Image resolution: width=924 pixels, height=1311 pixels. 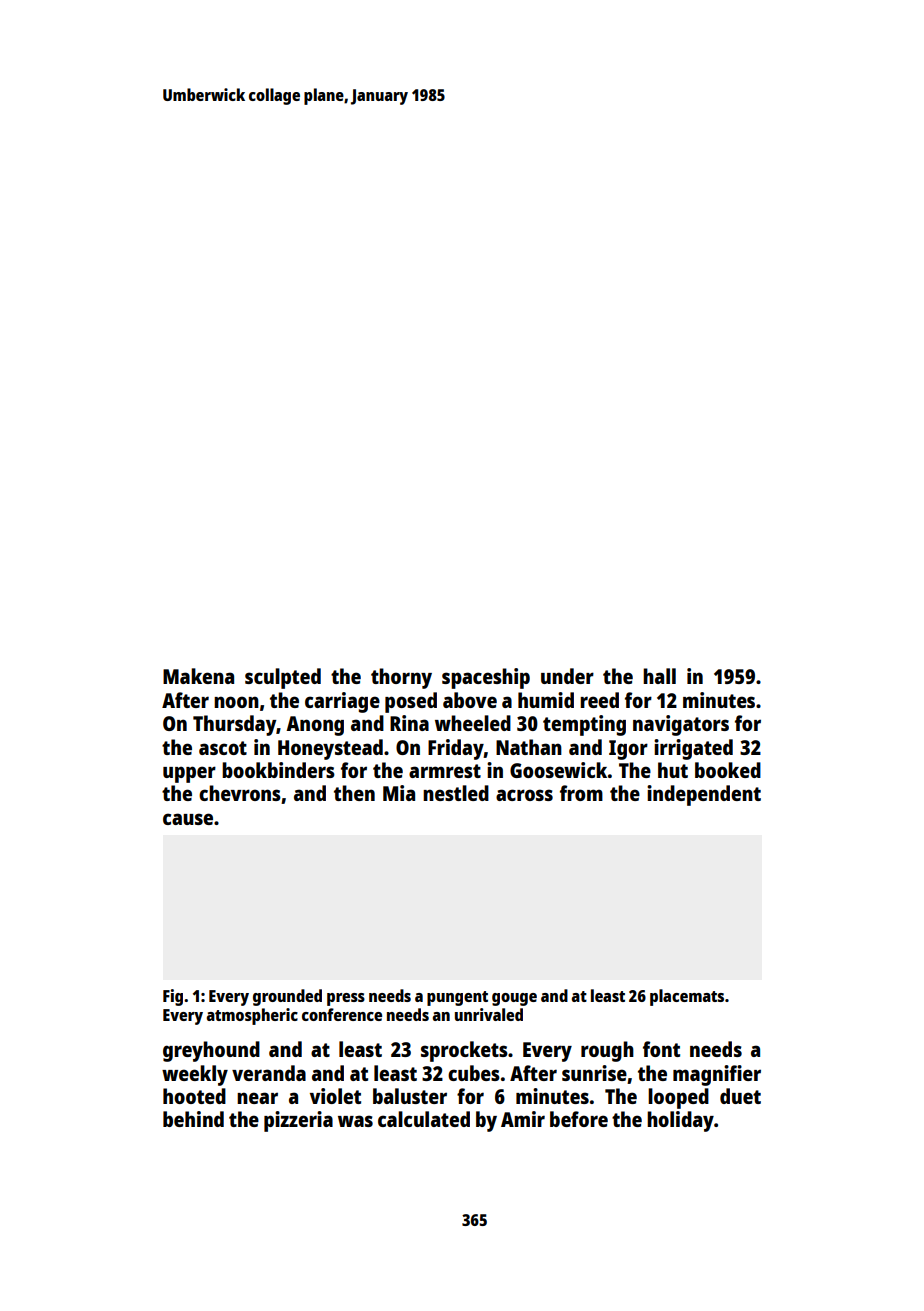 What do you see at coordinates (354, 793) in the screenshot?
I see `then` at bounding box center [354, 793].
